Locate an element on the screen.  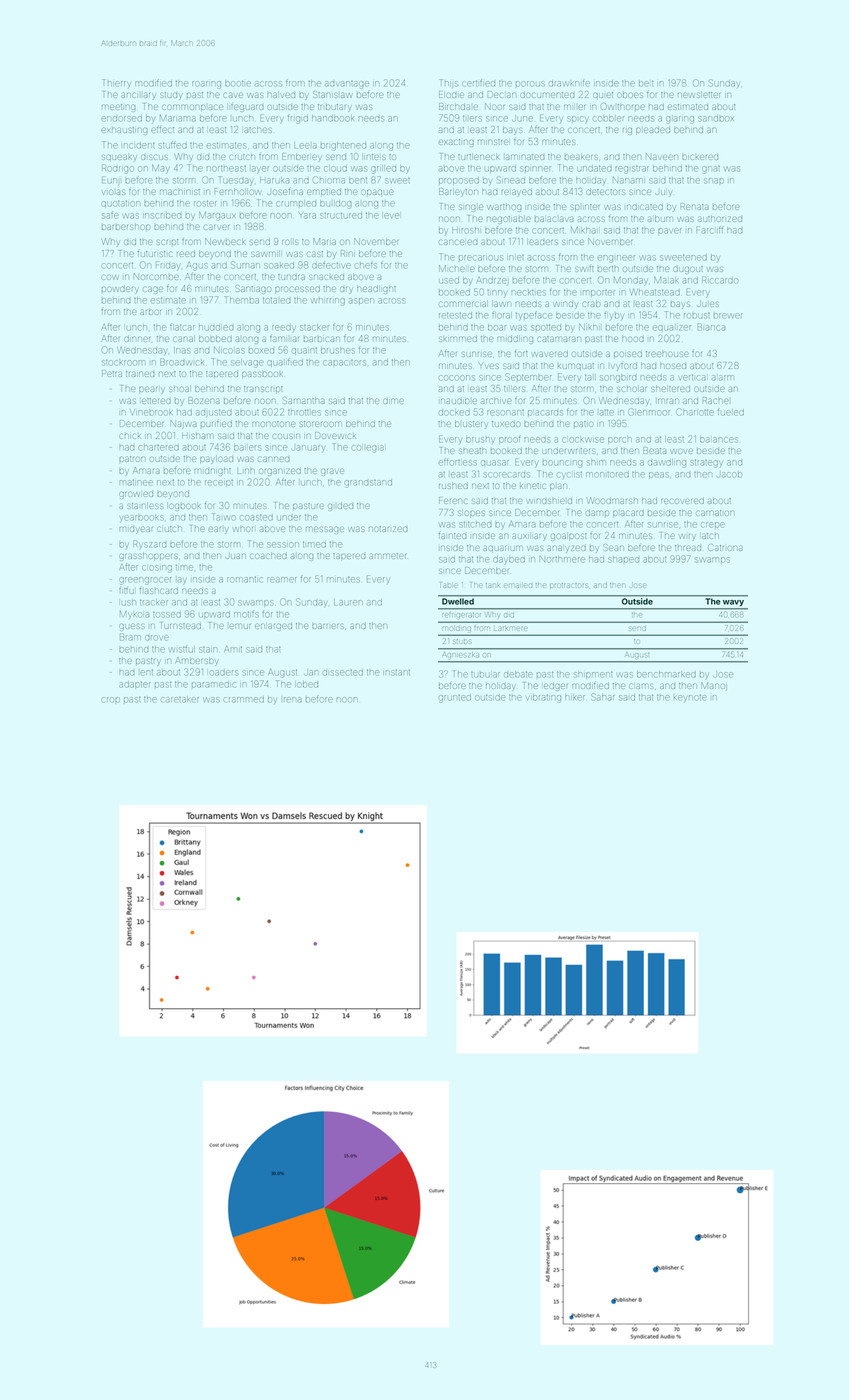
oboes is located at coordinates (630, 95).
